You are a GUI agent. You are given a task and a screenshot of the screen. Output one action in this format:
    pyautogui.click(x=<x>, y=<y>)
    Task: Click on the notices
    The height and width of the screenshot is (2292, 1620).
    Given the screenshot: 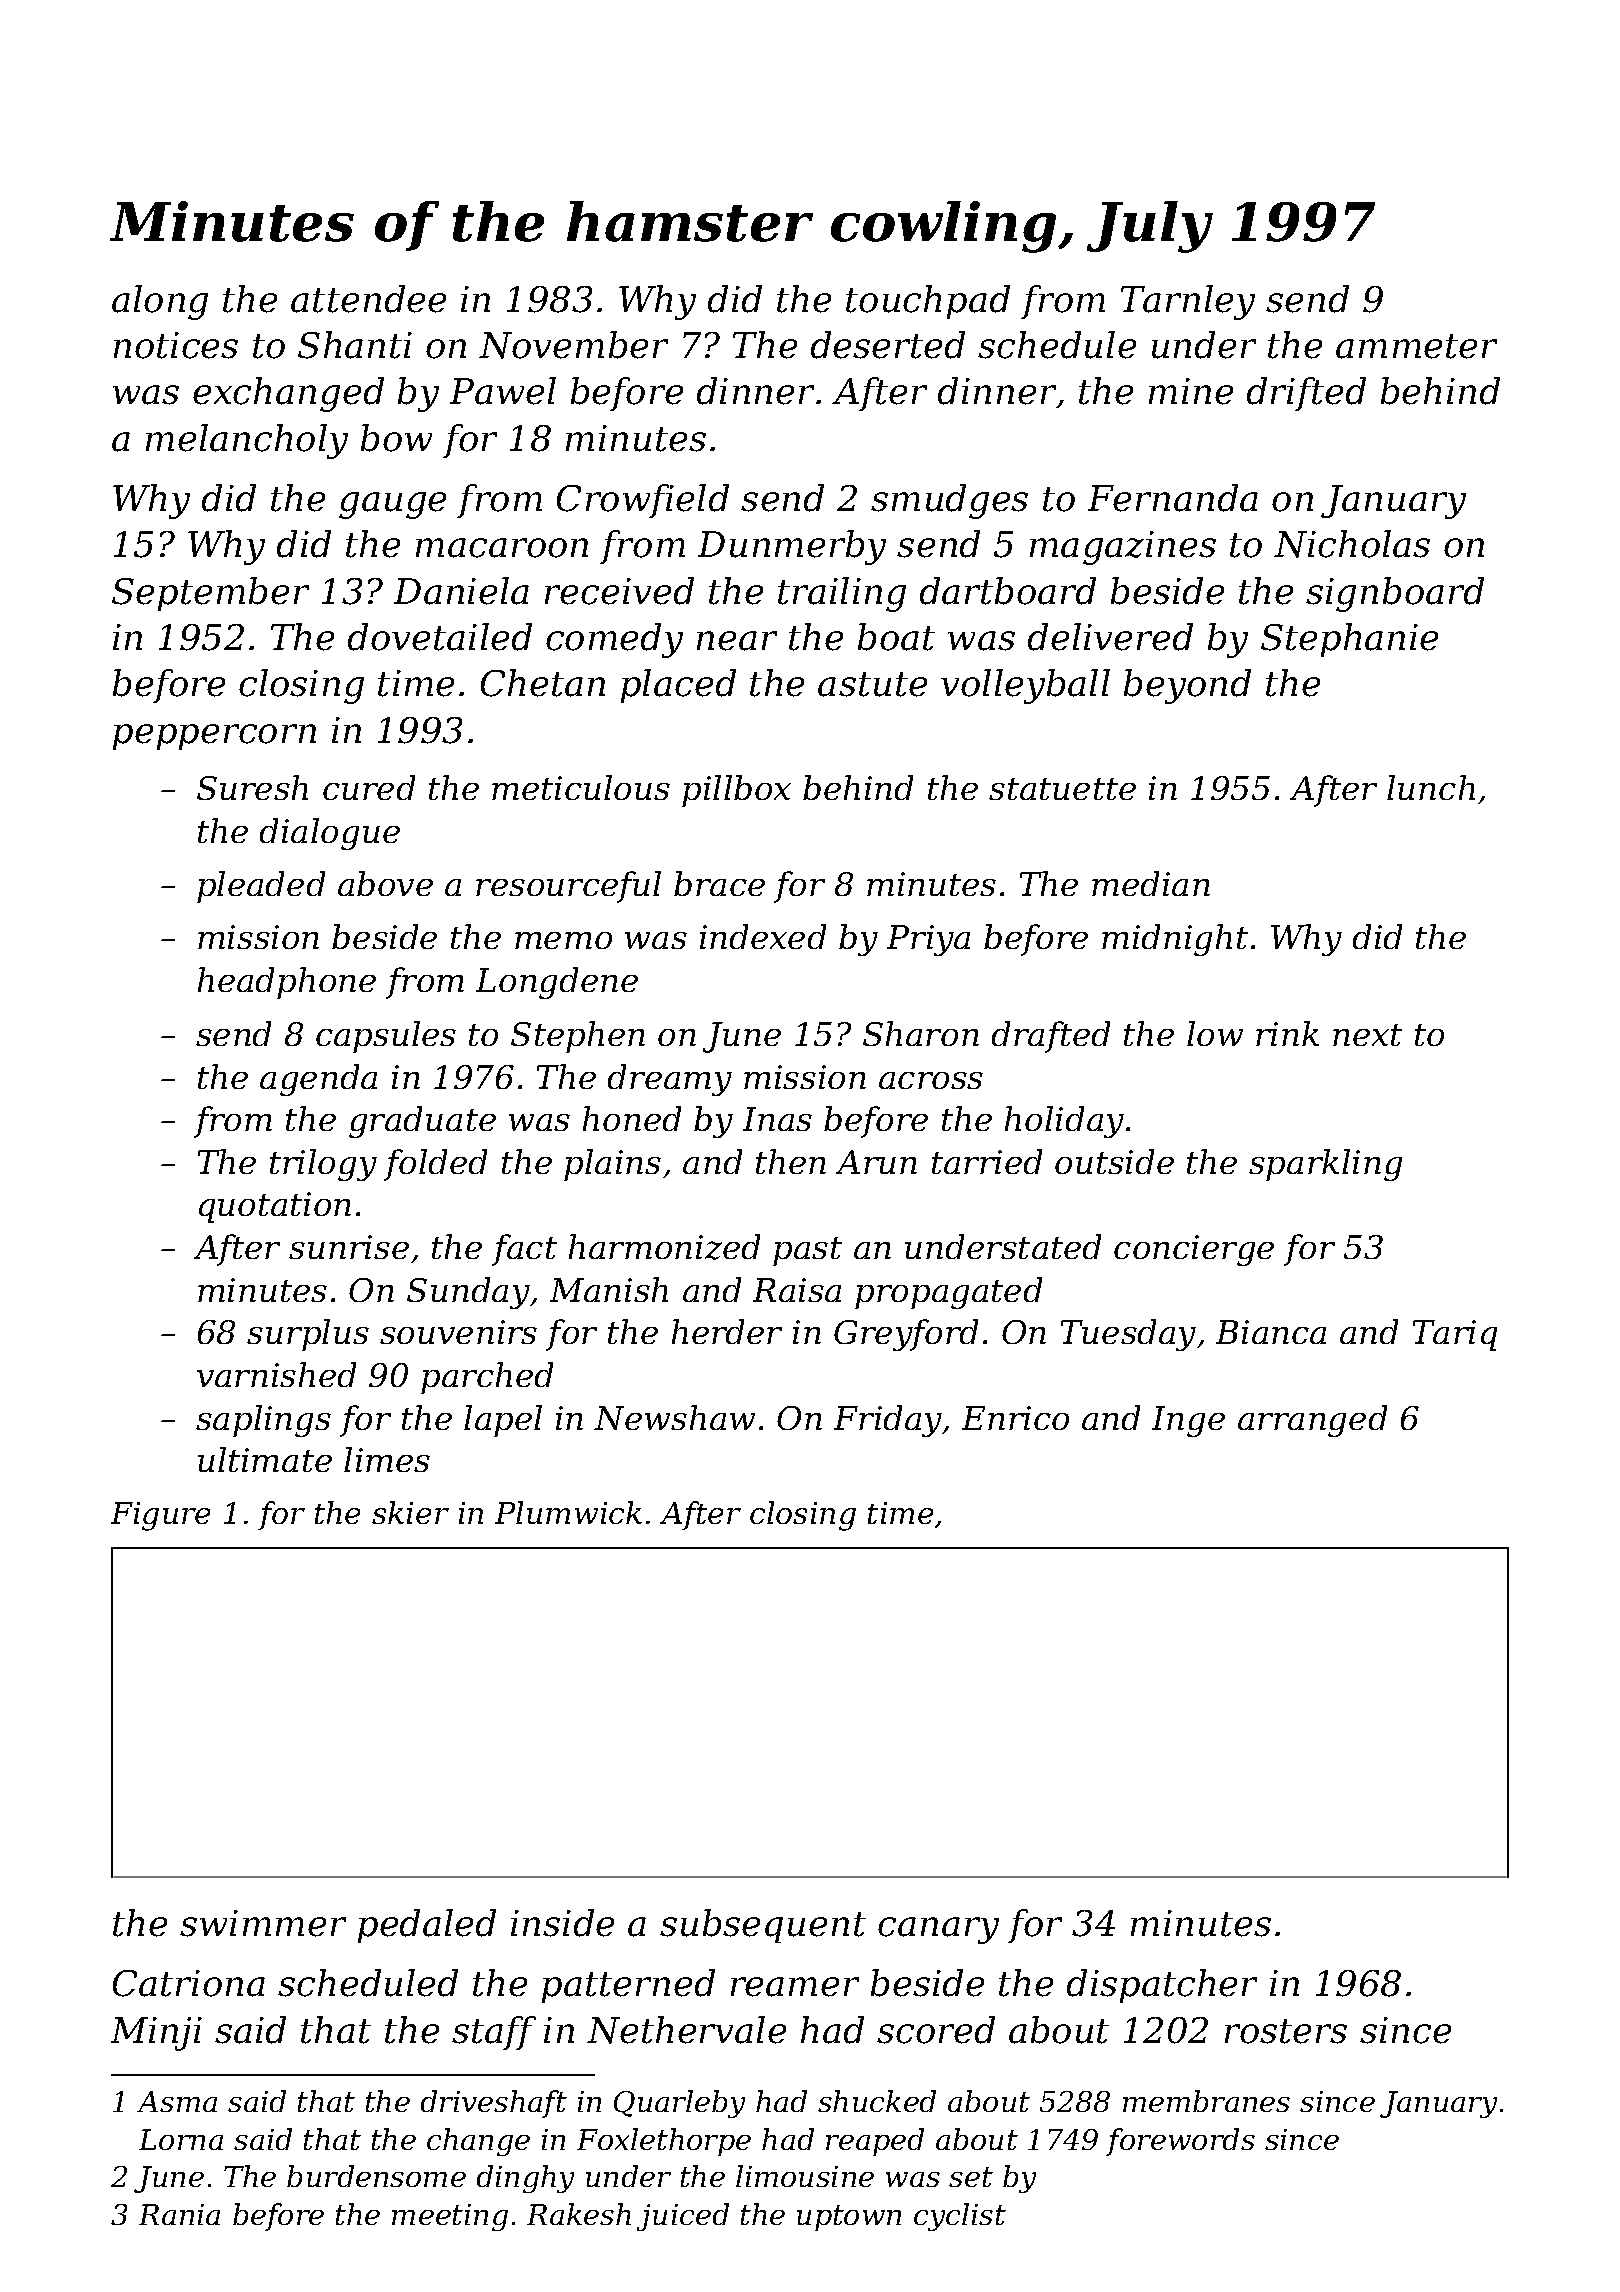 What is the action you would take?
    pyautogui.click(x=176, y=345)
